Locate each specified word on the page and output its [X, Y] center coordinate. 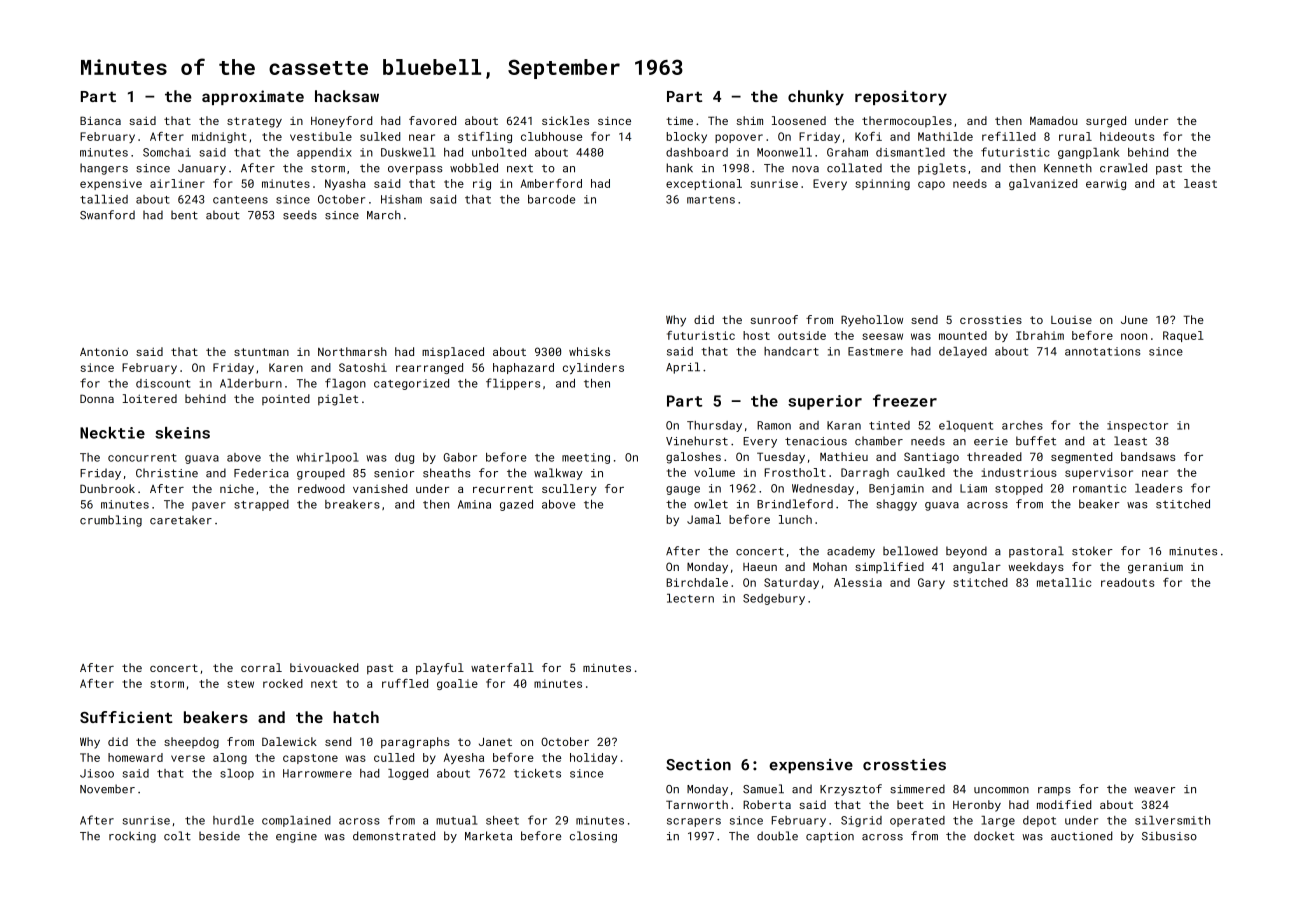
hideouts [1127, 136]
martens [711, 200]
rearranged [429, 368]
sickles [565, 120]
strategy [254, 122]
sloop [237, 774]
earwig [1106, 184]
